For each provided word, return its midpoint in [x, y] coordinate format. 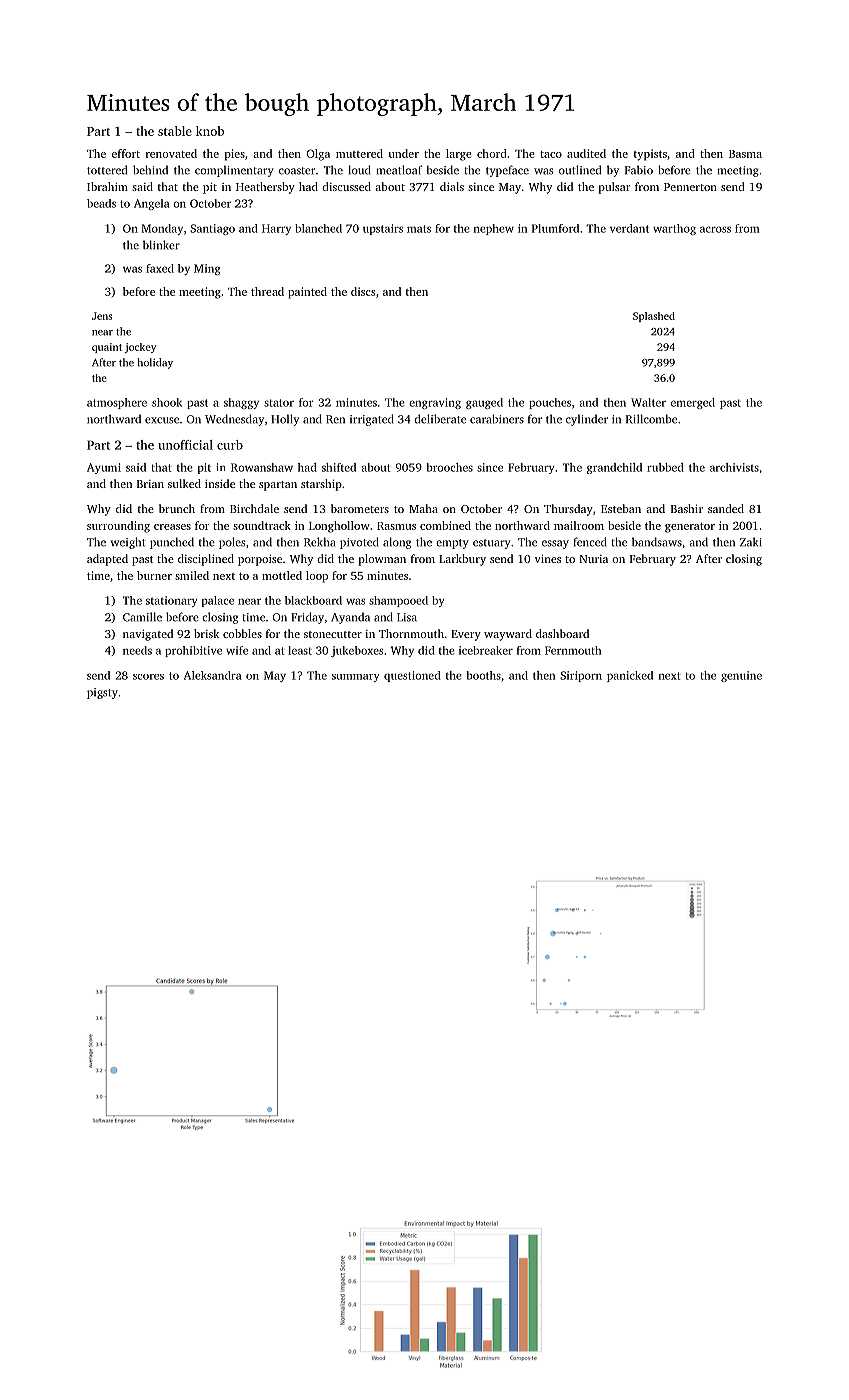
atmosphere [117, 403]
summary [355, 678]
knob [210, 131]
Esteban [621, 508]
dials [452, 186]
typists [650, 155]
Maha [423, 508]
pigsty [102, 693]
